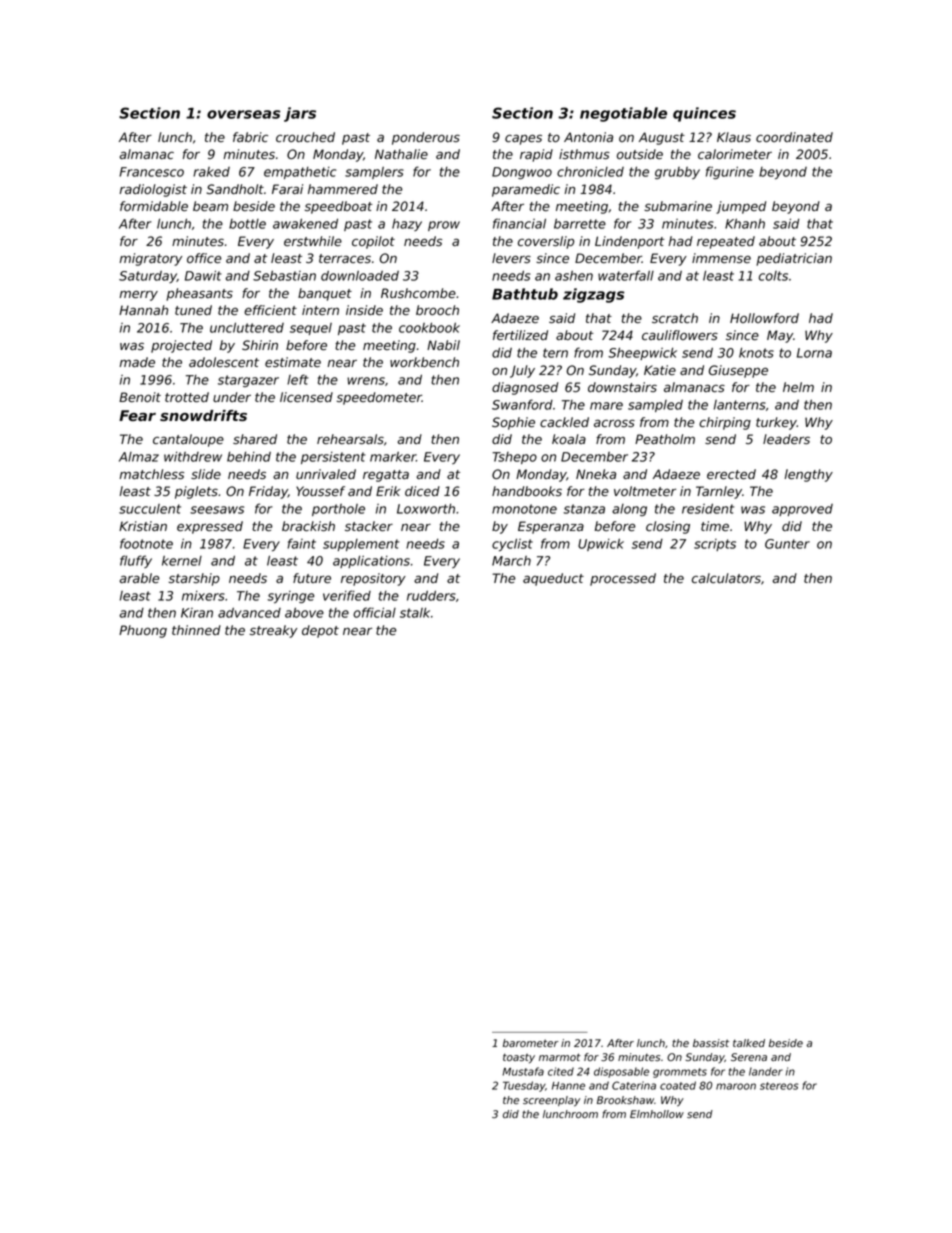 The image size is (952, 1233). I want to click on thinned, so click(196, 630).
